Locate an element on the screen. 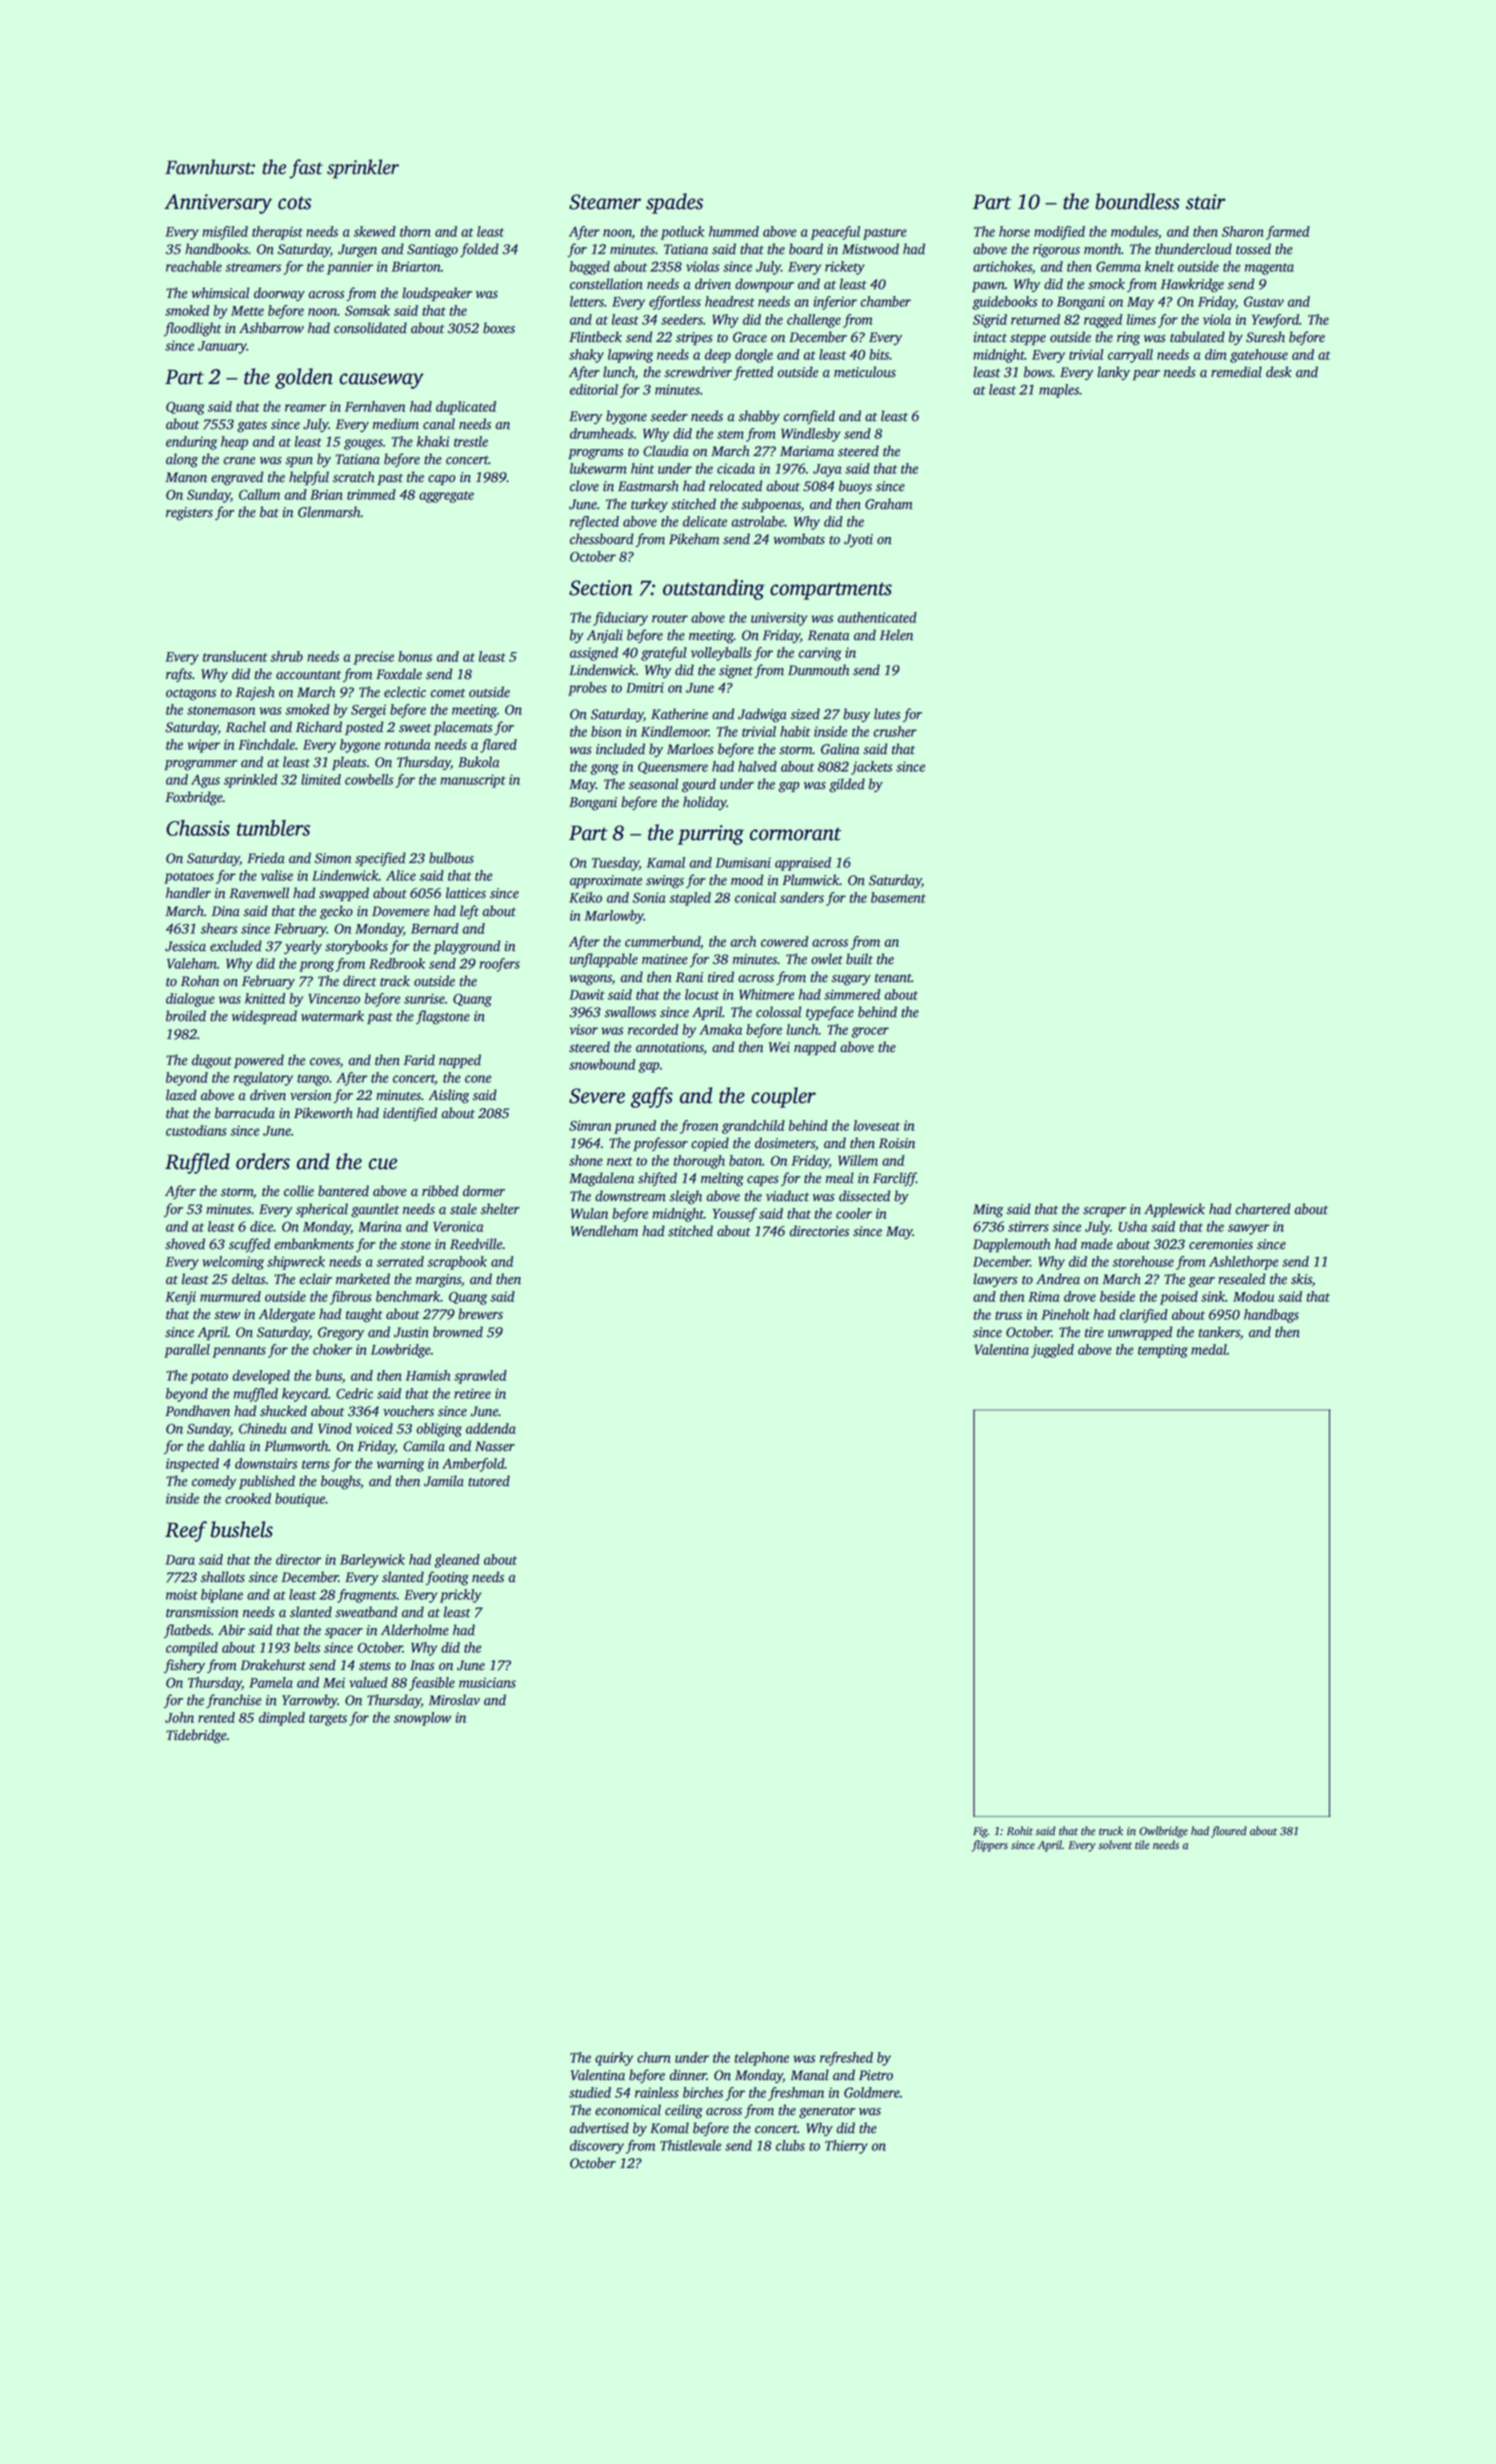 The height and width of the screenshot is (2464, 1496). chamber is located at coordinates (886, 301).
